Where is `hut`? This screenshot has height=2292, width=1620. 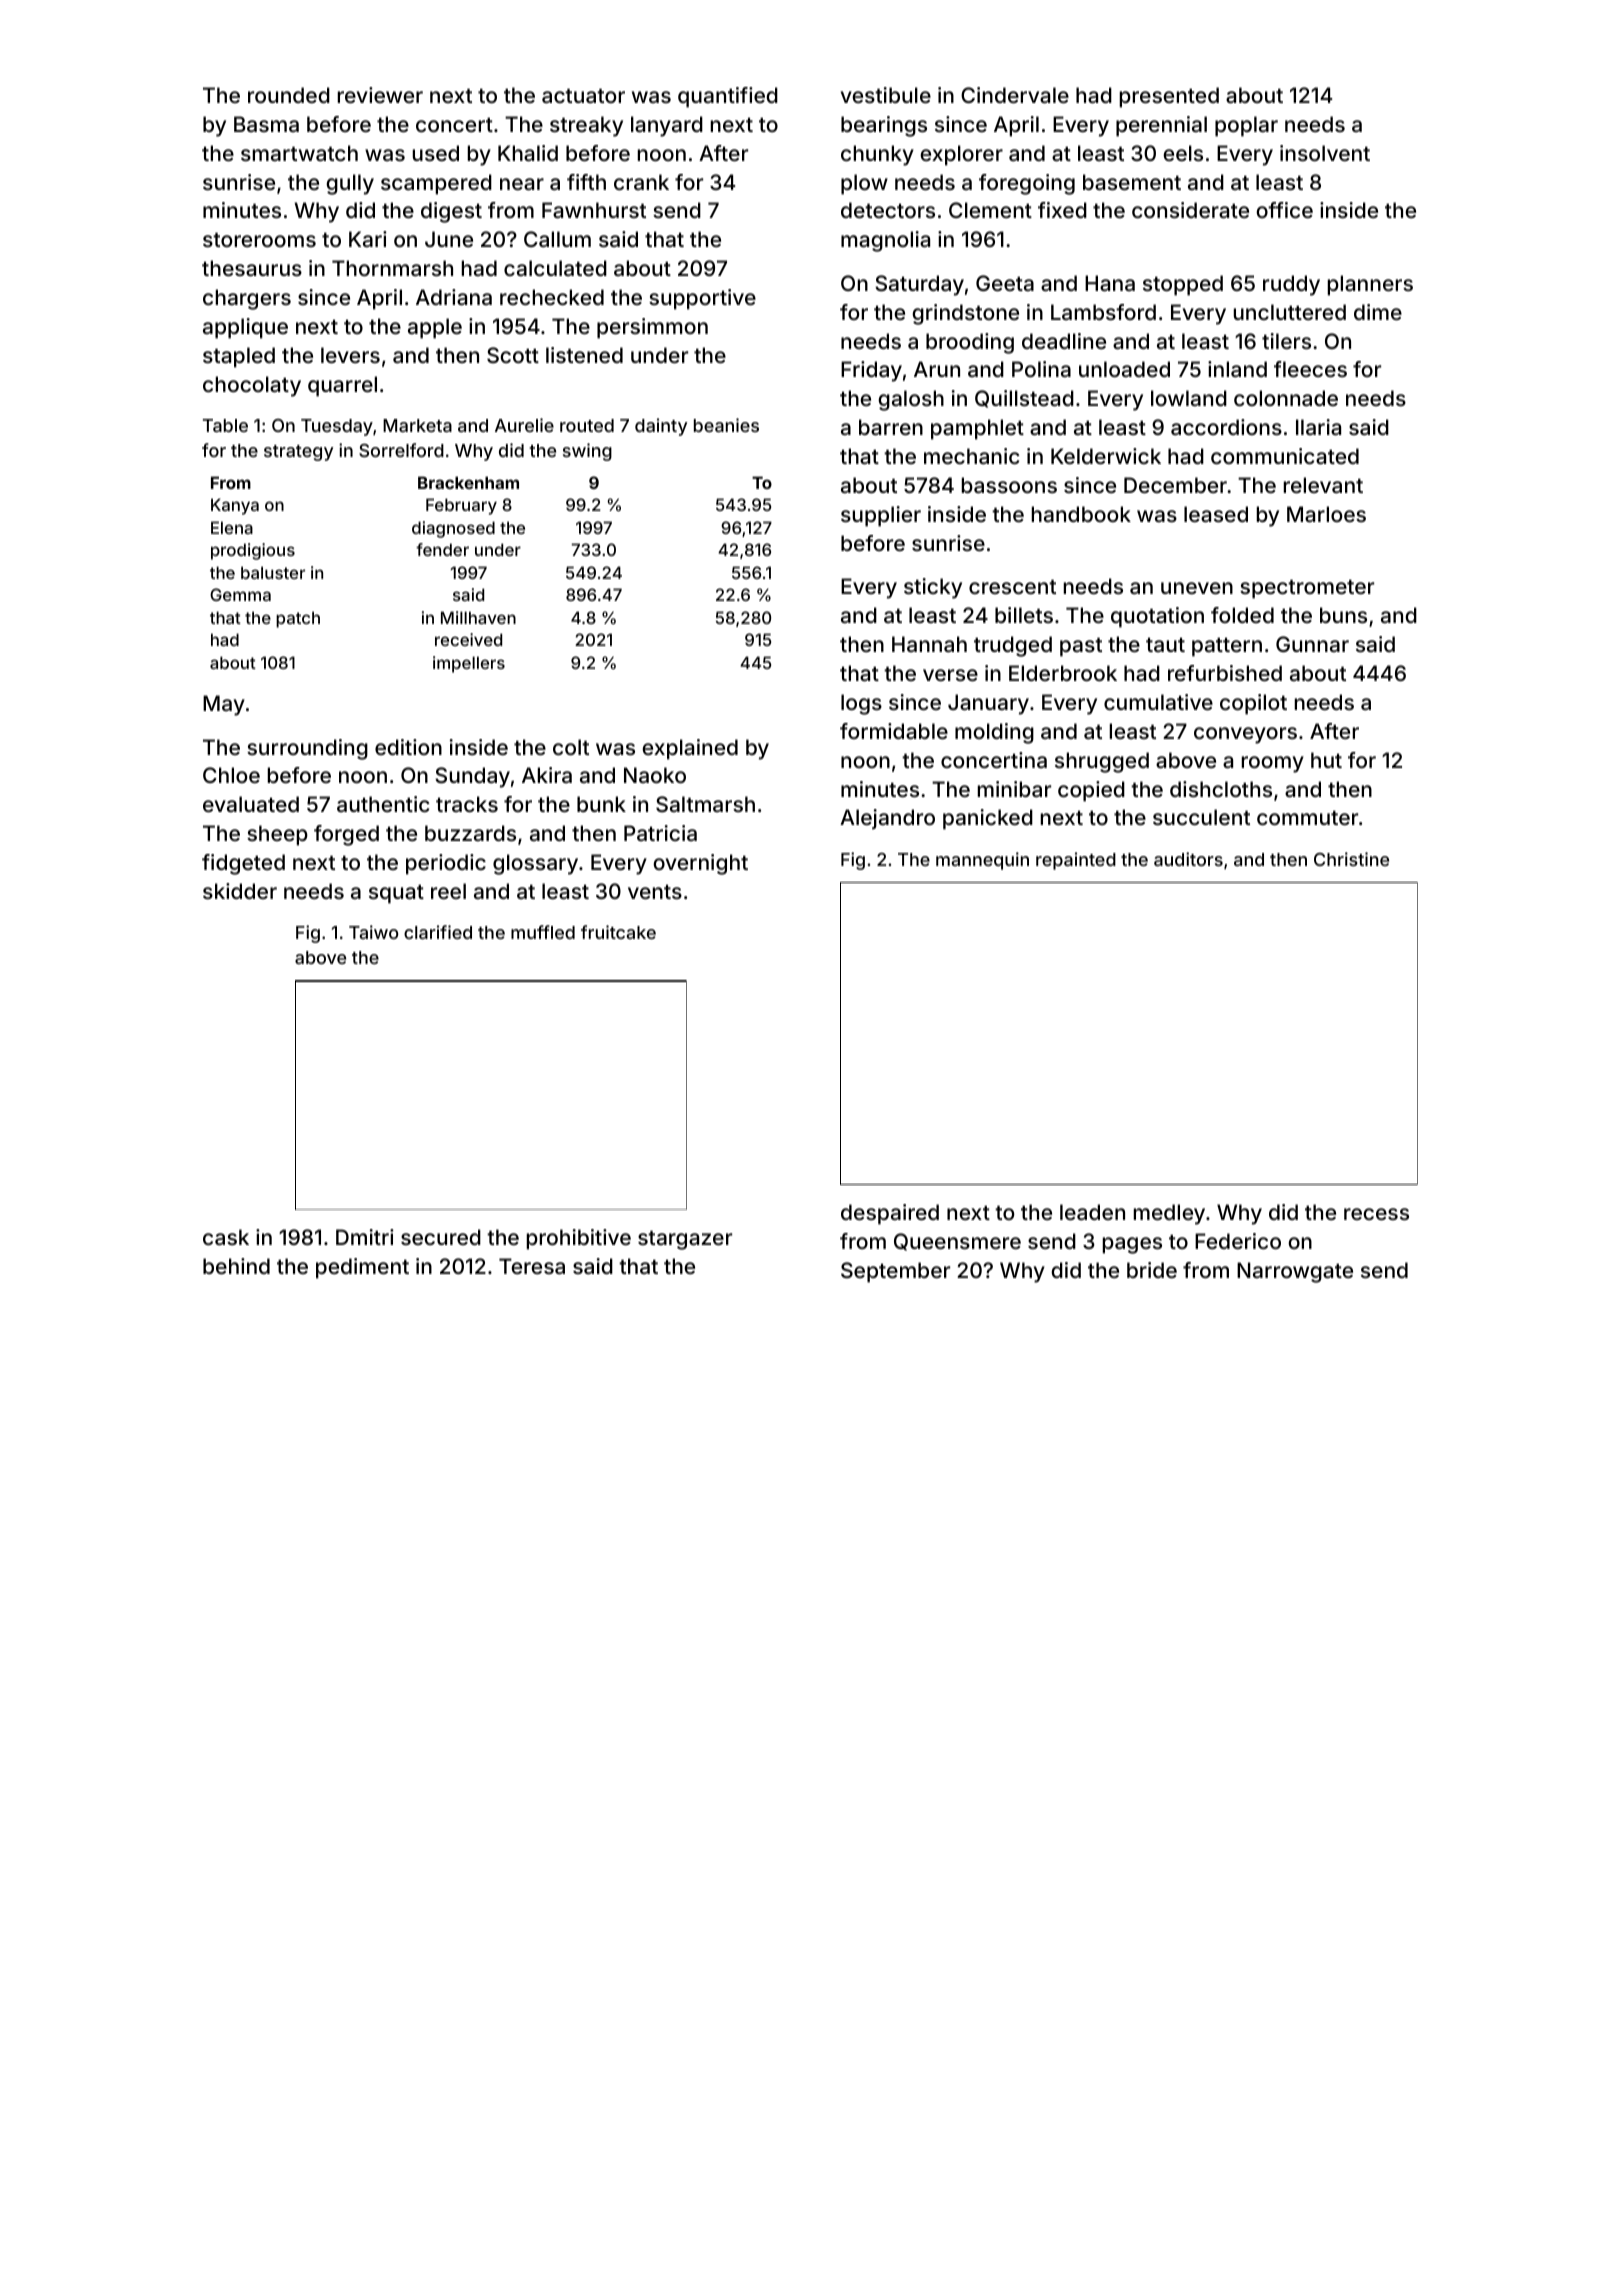
hut is located at coordinates (1326, 760).
